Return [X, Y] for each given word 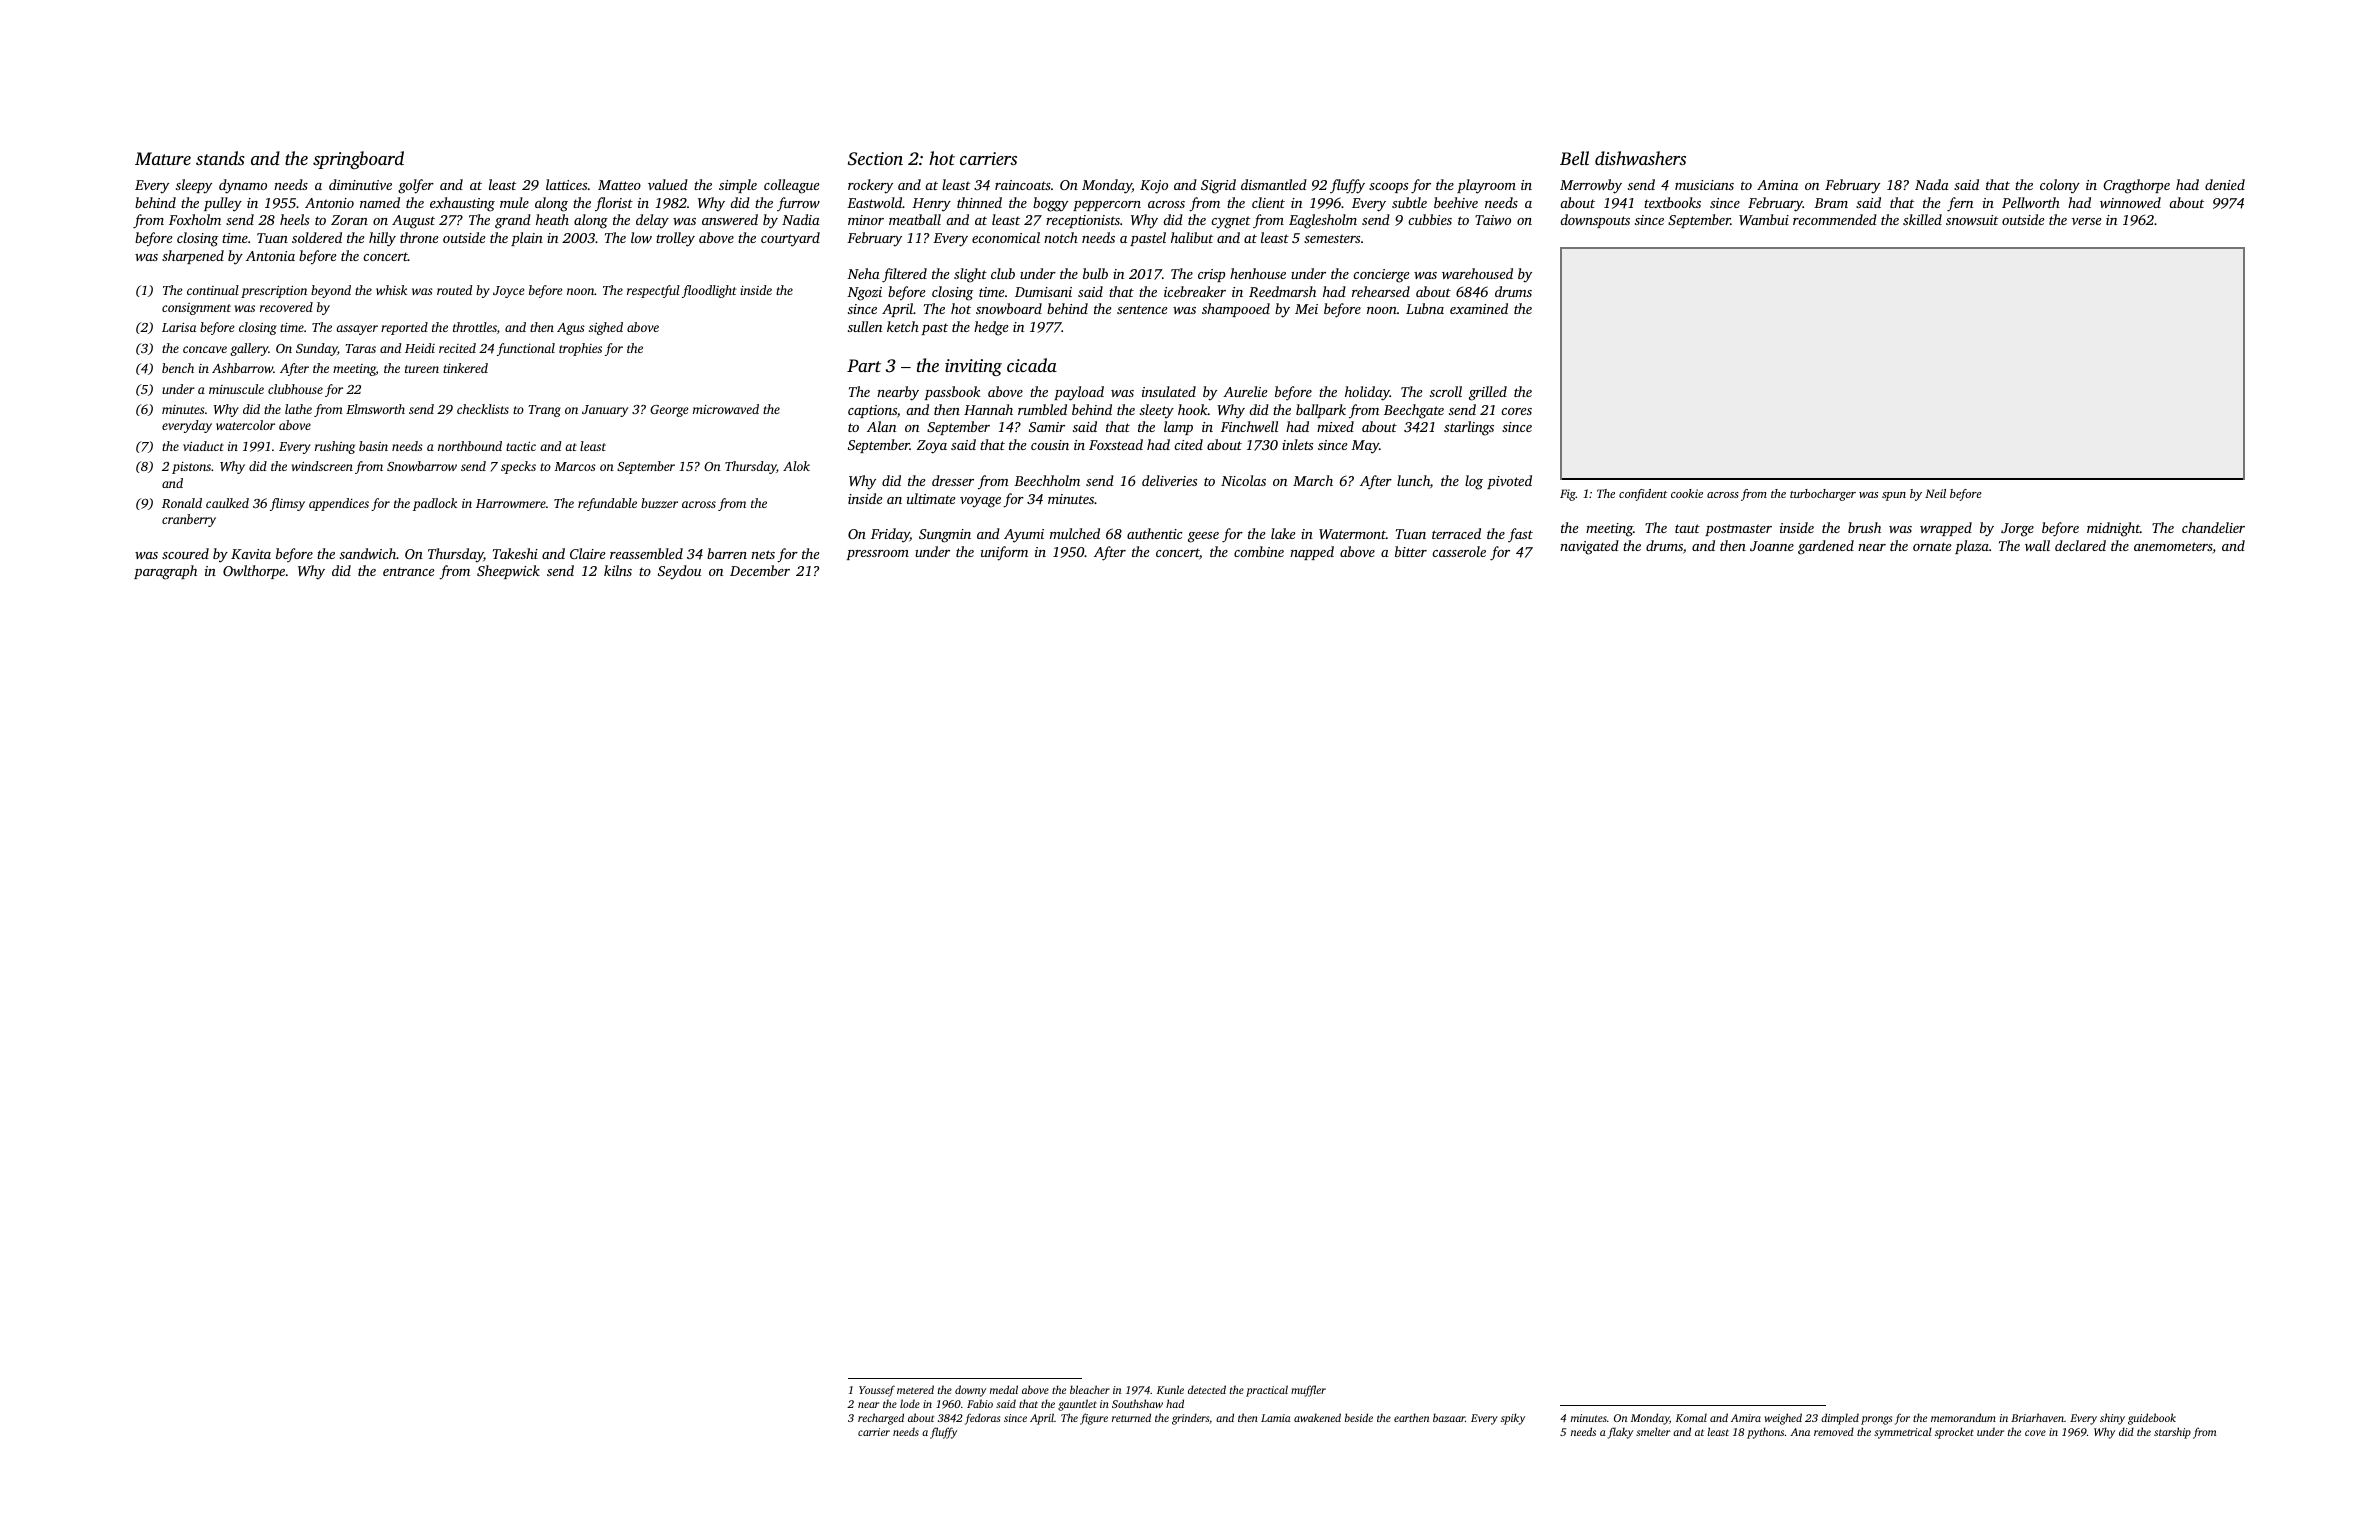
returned [1131, 1417]
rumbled [1042, 409]
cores [1516, 411]
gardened [1826, 547]
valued [668, 184]
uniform [1004, 553]
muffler [1308, 1391]
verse [2087, 221]
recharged [881, 1419]
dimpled [1840, 1419]
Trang [544, 411]
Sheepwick [508, 572]
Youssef [877, 1391]
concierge [1381, 276]
